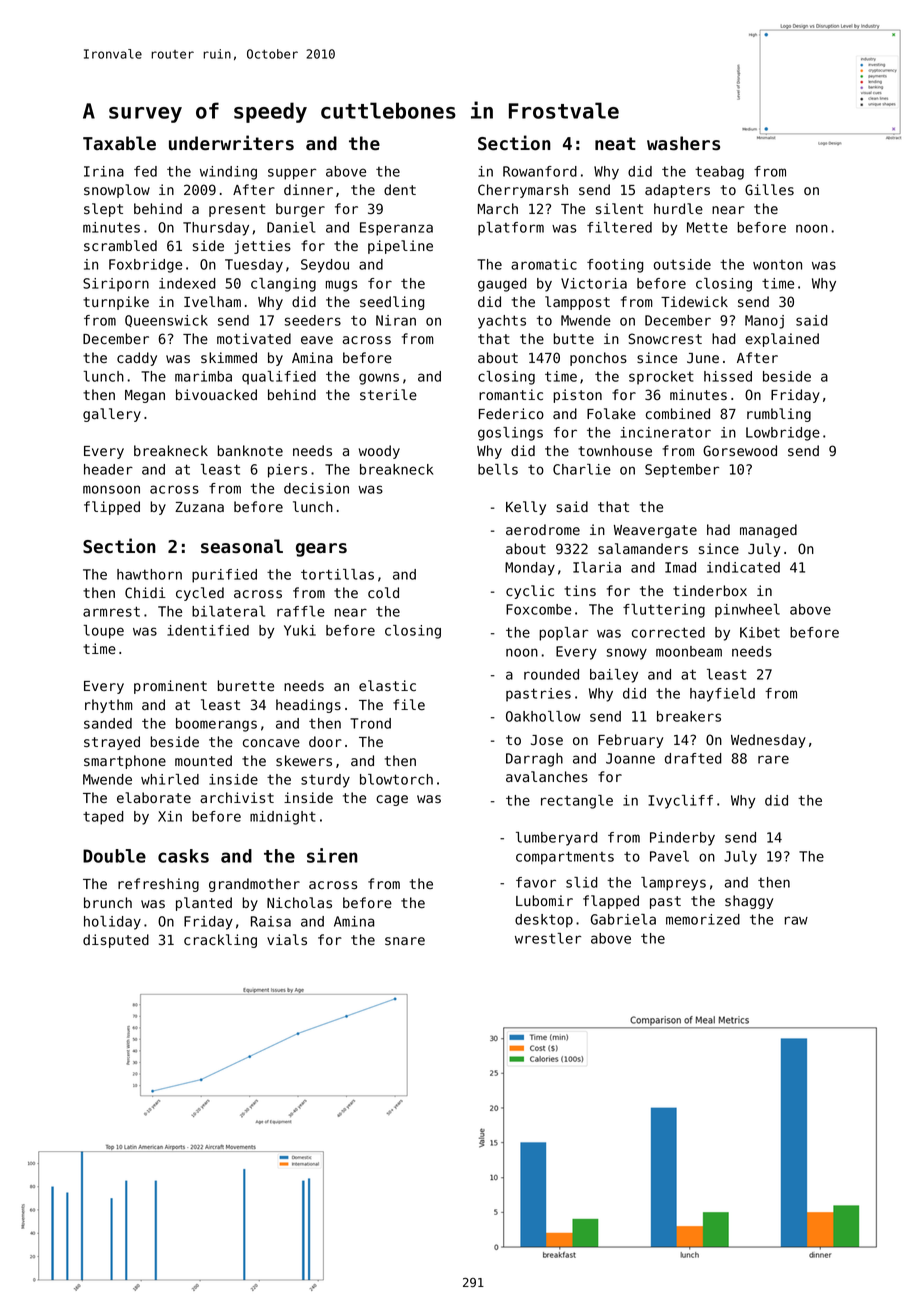 This screenshot has width=924, height=1314. Describe the element at coordinates (170, 687) in the screenshot. I see `prominent` at that location.
